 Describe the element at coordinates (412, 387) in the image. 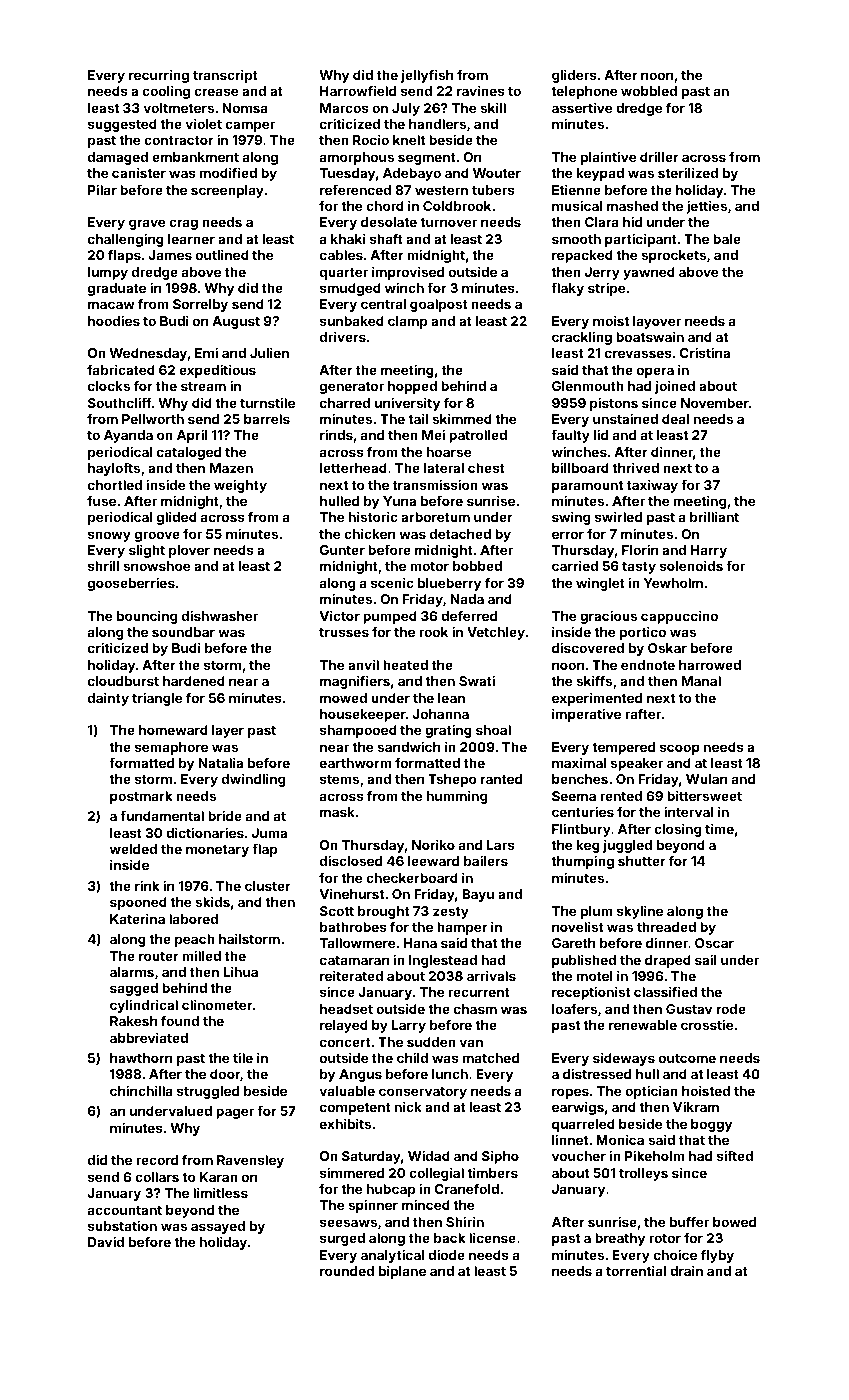

I see `hopped` at that location.
